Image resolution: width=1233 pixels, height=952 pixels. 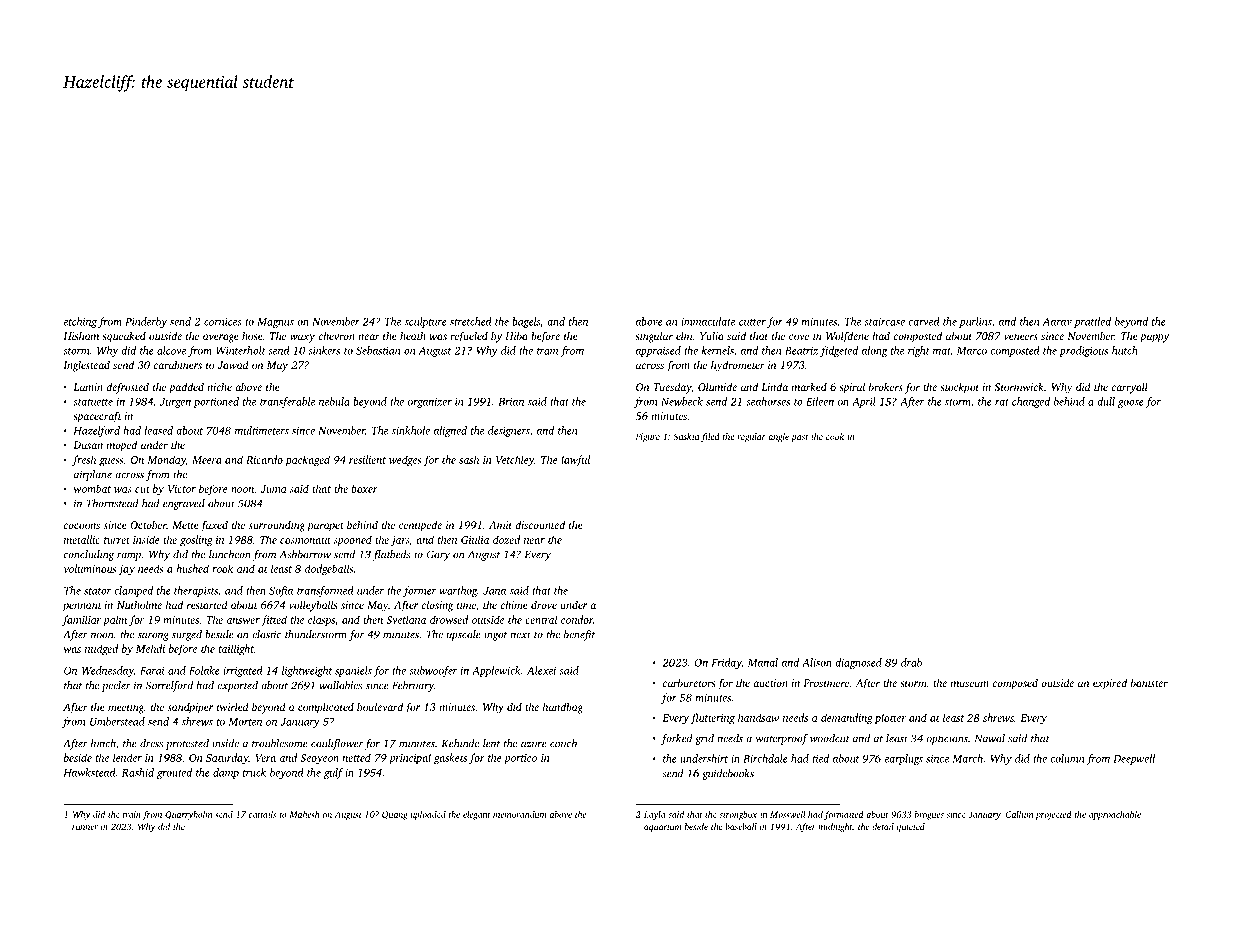 What do you see at coordinates (1131, 404) in the screenshot?
I see `goose` at bounding box center [1131, 404].
